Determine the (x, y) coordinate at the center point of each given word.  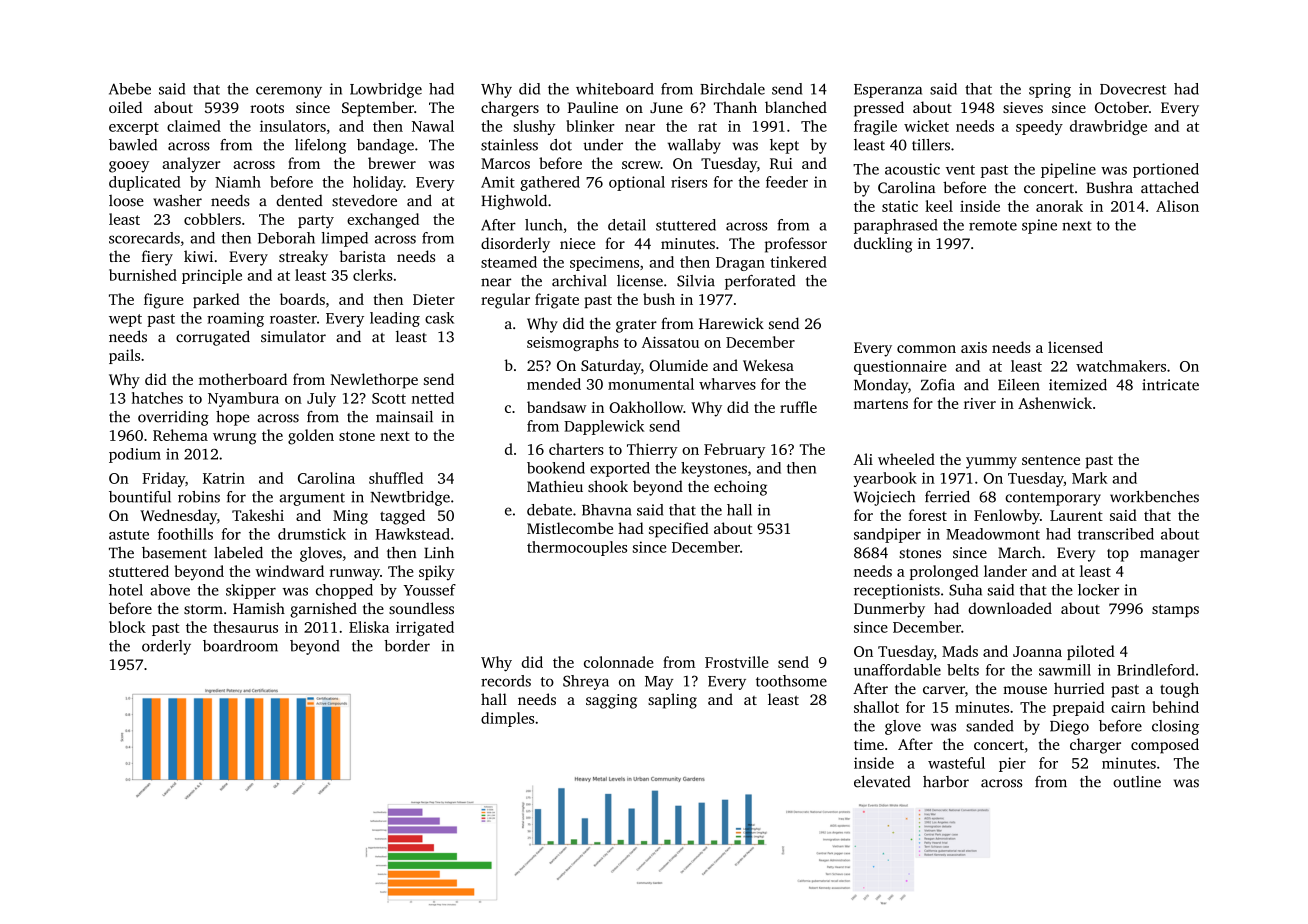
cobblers (212, 219)
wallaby (694, 146)
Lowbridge (386, 90)
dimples (507, 719)
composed (1165, 746)
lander (1005, 571)
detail (627, 225)
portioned (1166, 170)
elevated (882, 781)
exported (620, 469)
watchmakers (1121, 366)
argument (312, 499)
